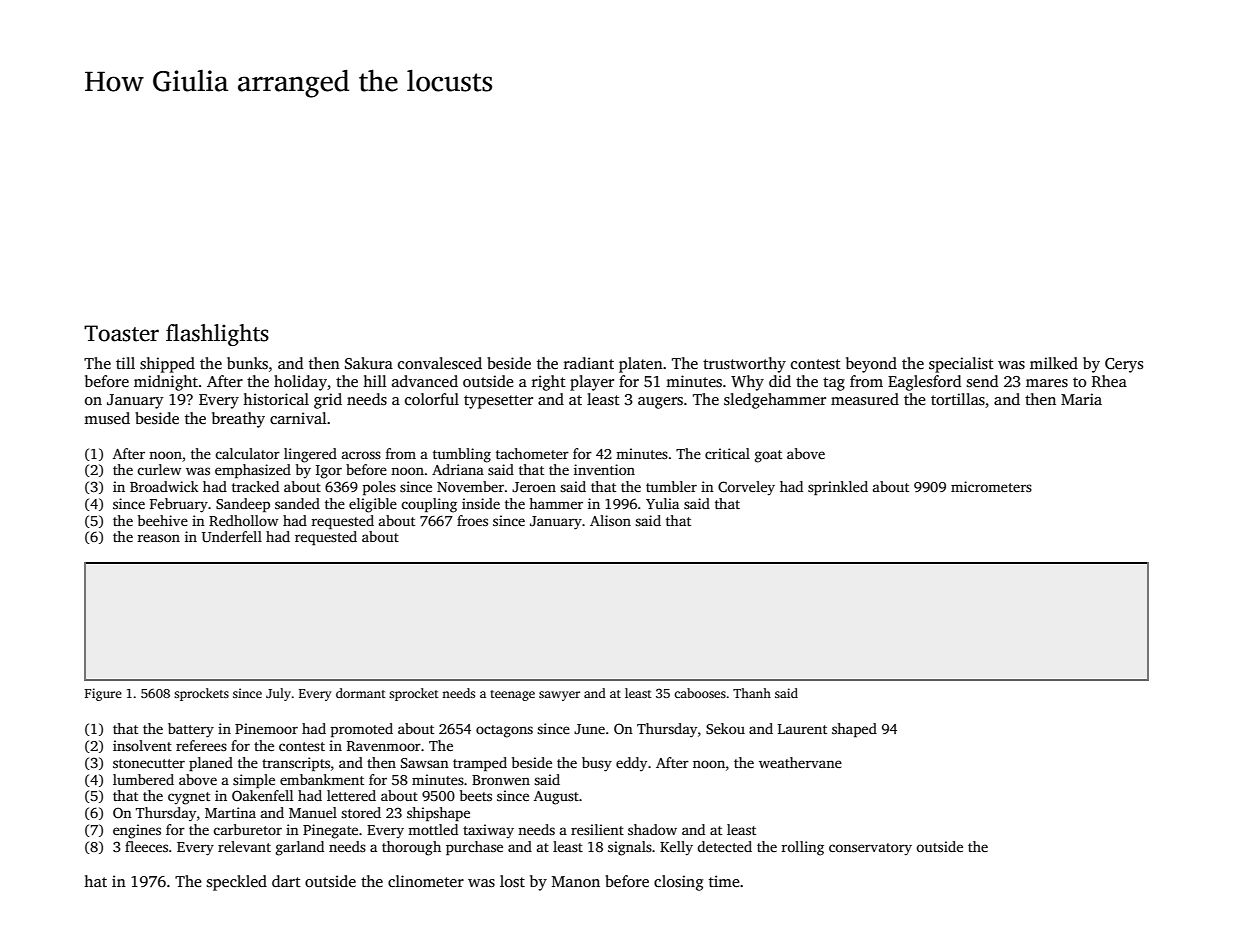 Image resolution: width=1233 pixels, height=952 pixels. What do you see at coordinates (512, 695) in the image?
I see `teenage` at bounding box center [512, 695].
